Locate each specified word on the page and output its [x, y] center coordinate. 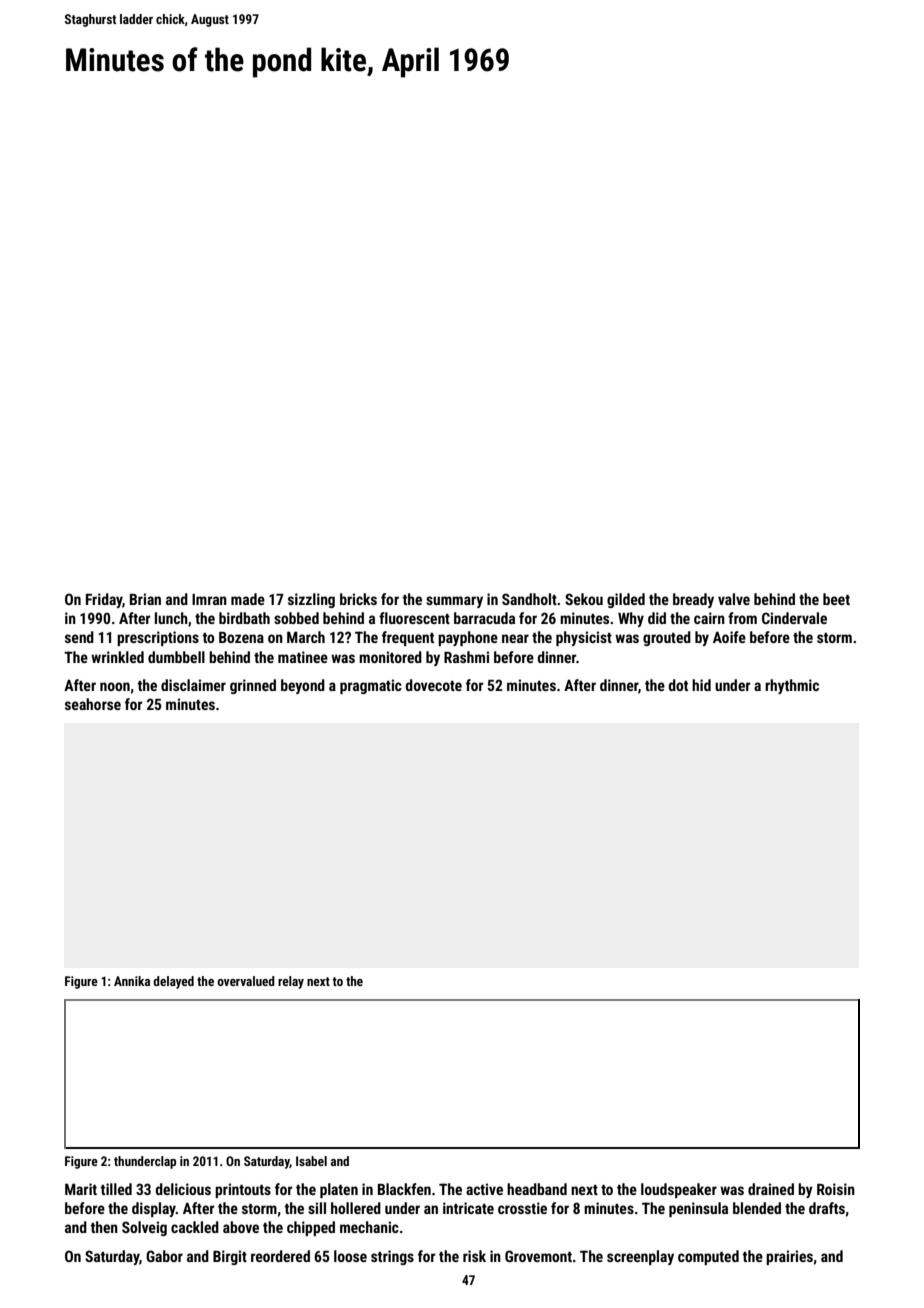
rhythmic [792, 686]
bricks [358, 599]
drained [771, 1189]
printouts [243, 1190]
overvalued [246, 981]
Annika [132, 981]
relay [291, 982]
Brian [145, 599]
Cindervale [794, 618]
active [484, 1189]
